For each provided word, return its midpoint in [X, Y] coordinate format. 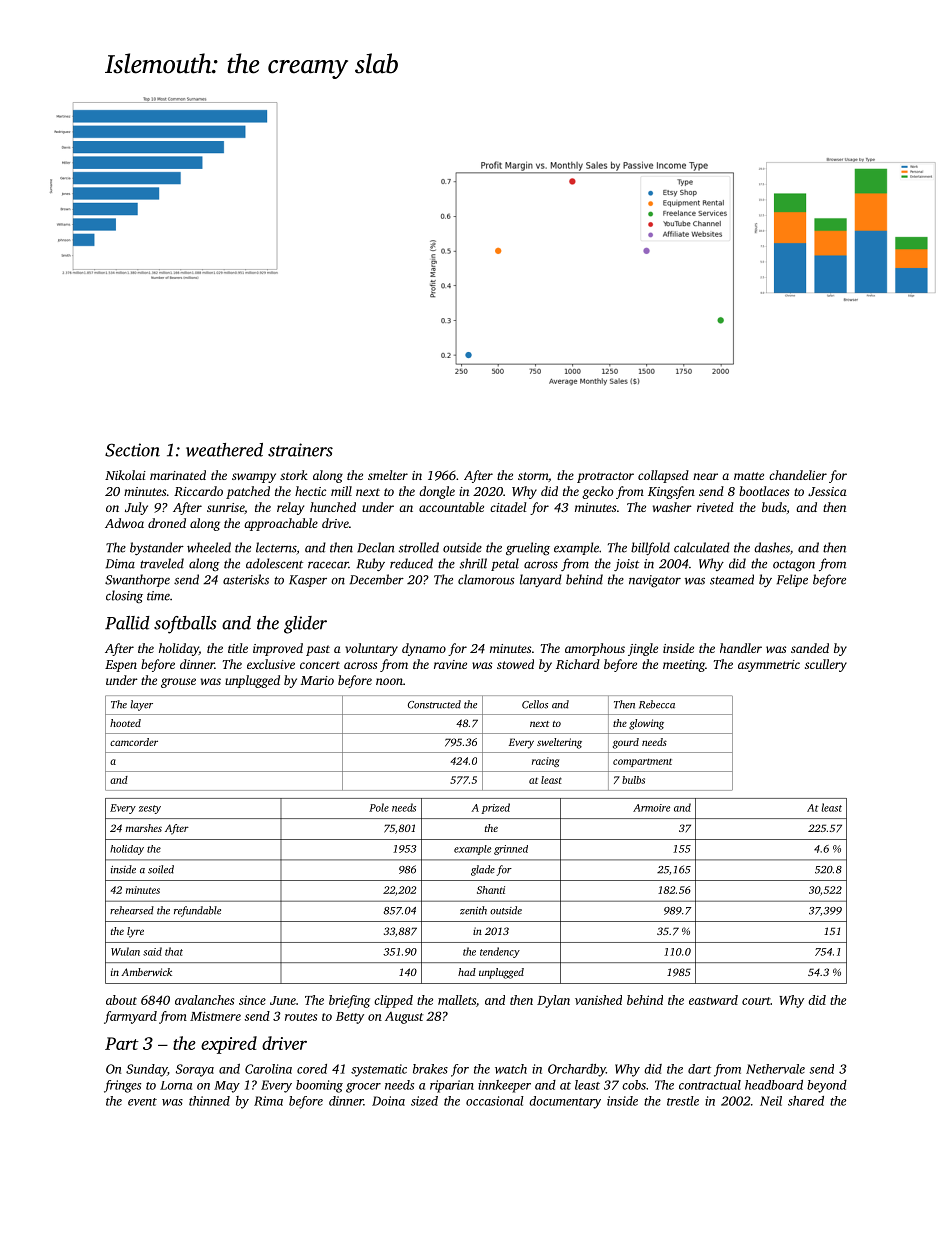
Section [132, 450]
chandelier [798, 475]
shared [806, 1101]
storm [533, 476]
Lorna [176, 1085]
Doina [388, 1101]
